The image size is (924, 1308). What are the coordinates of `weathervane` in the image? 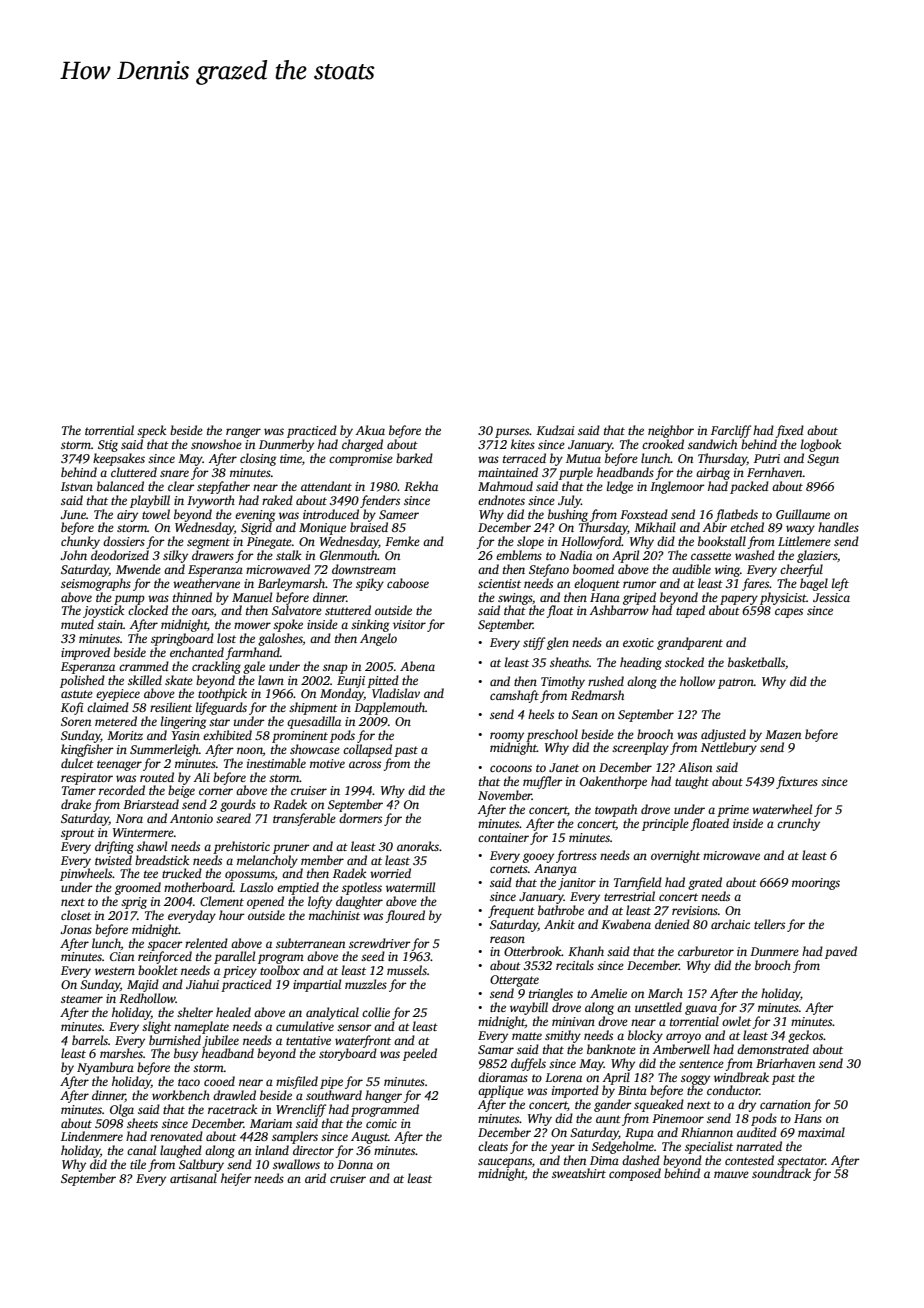 It's located at (206, 583).
